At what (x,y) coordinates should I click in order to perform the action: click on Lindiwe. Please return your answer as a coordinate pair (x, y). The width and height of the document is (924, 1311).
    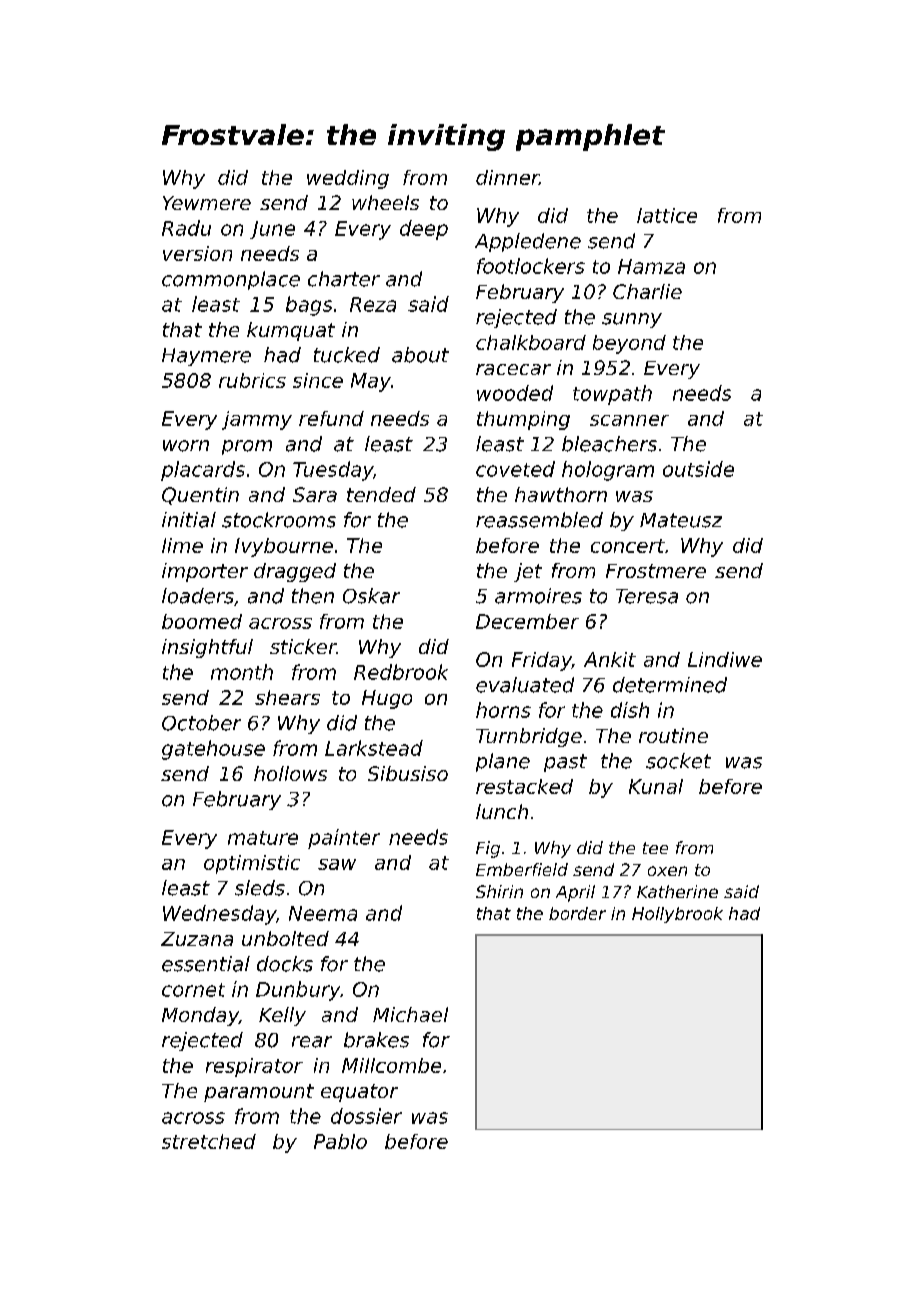
    Looking at the image, I should click on (725, 659).
